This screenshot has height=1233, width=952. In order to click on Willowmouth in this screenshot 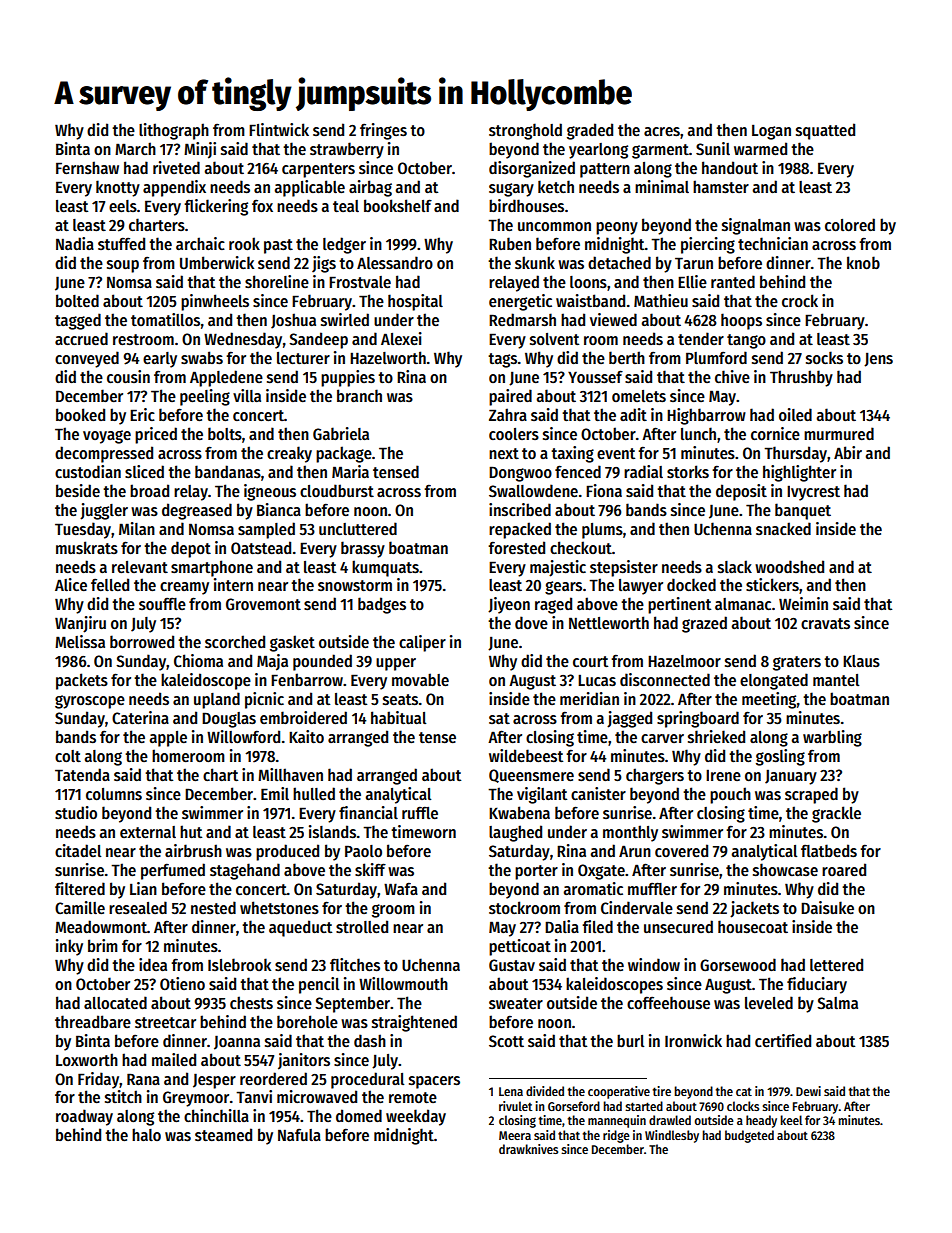, I will do `click(403, 983)`.
